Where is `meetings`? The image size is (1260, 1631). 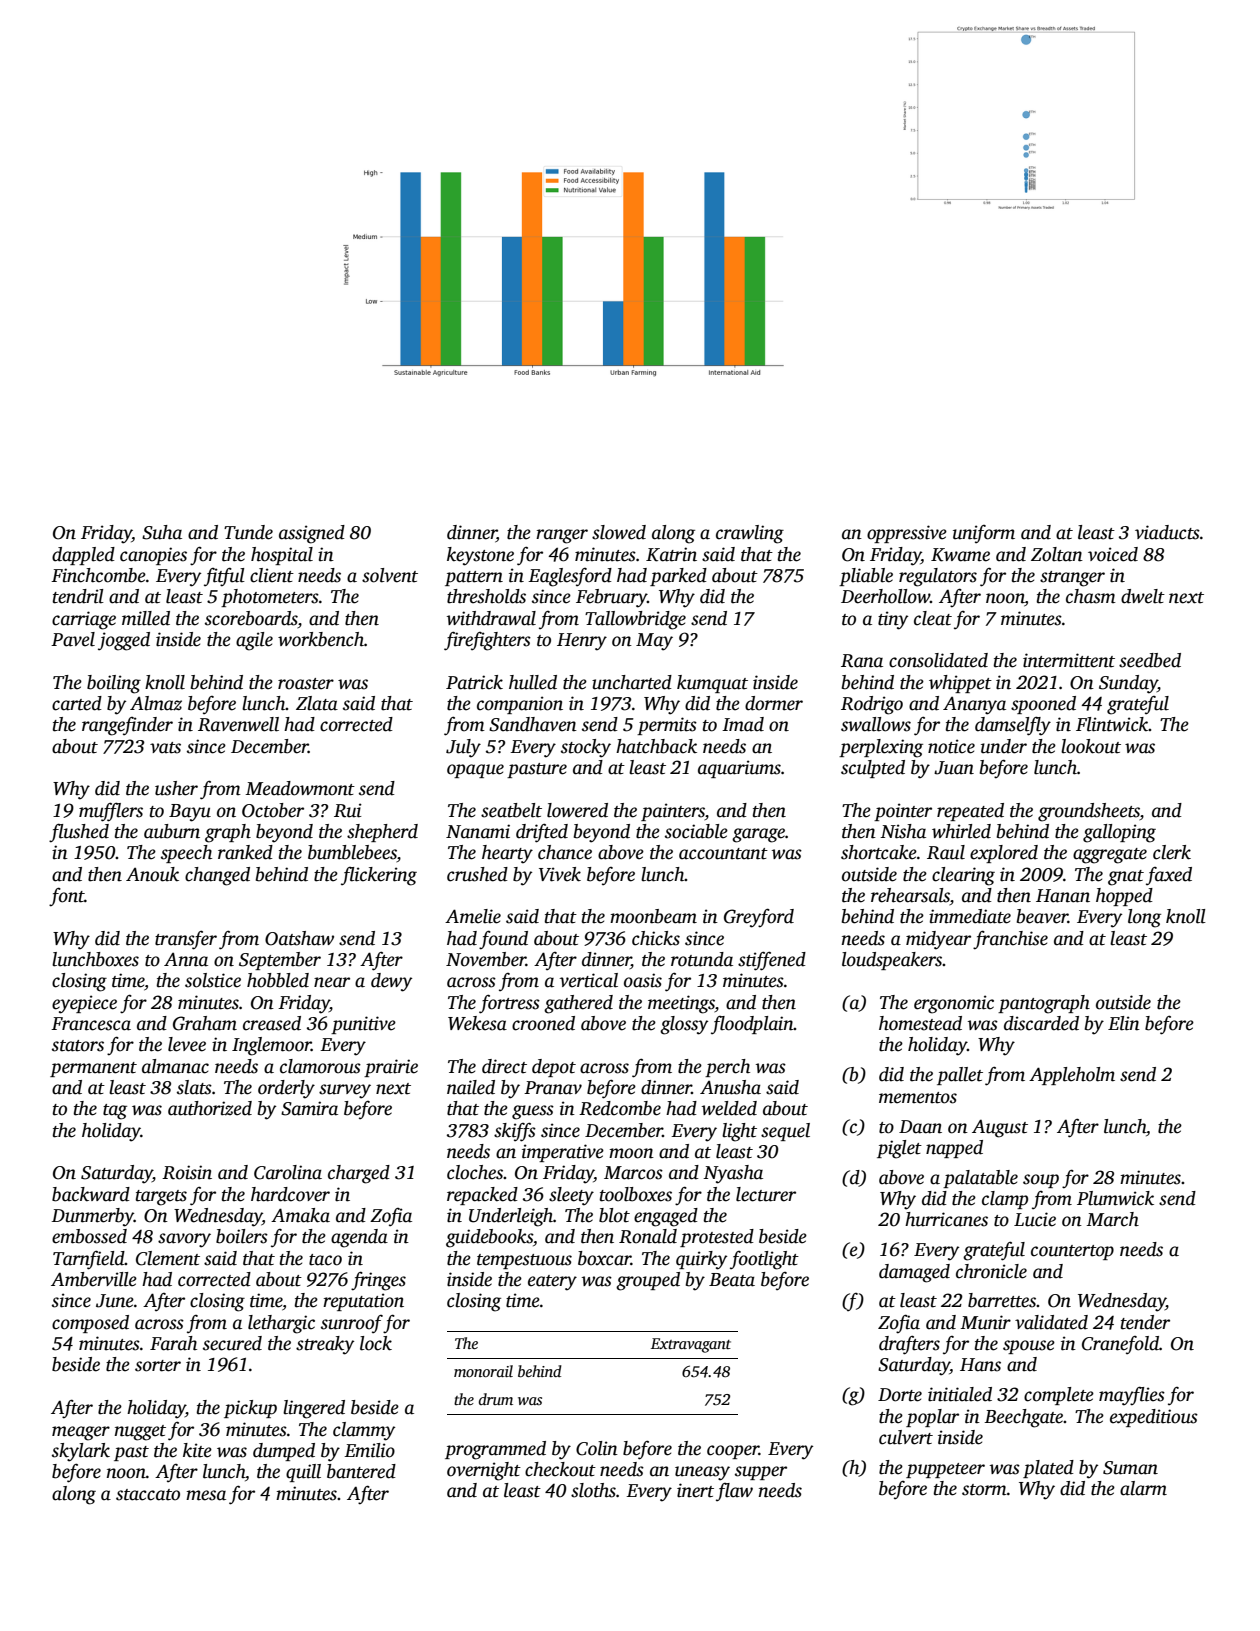 meetings is located at coordinates (681, 1004).
